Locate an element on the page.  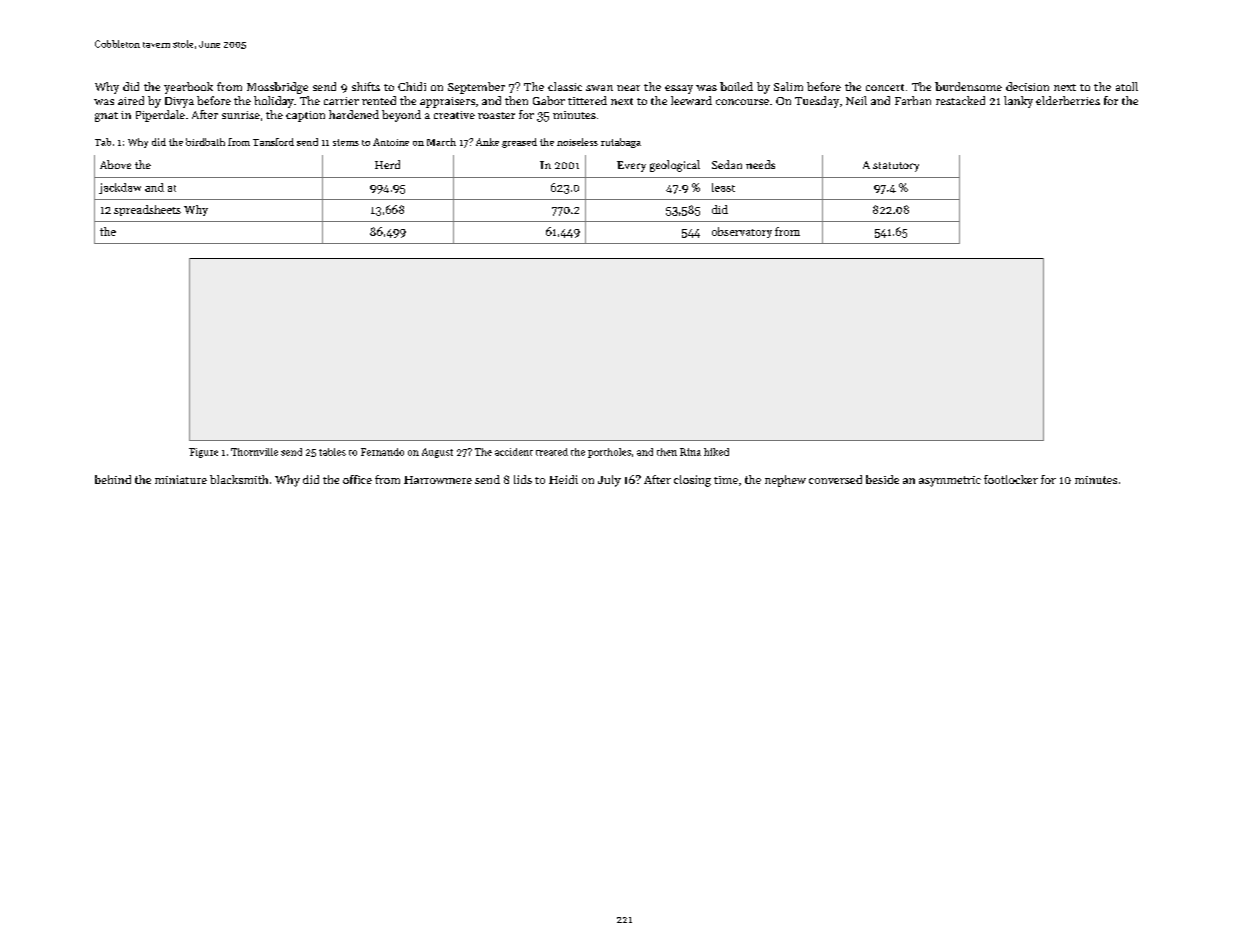
accident is located at coordinates (514, 452).
